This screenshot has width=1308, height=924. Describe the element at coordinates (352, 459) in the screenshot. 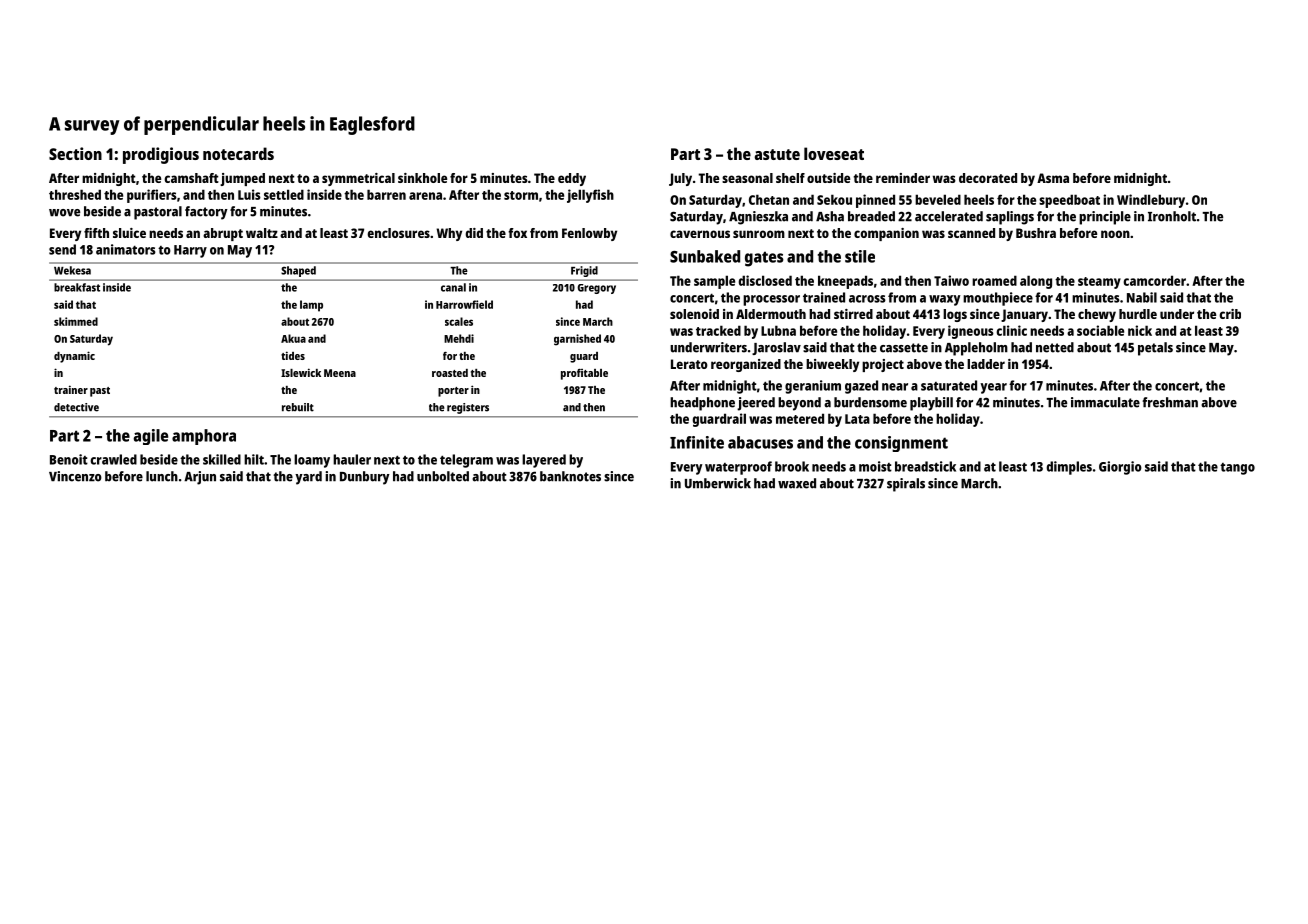

I see `hauler` at that location.
